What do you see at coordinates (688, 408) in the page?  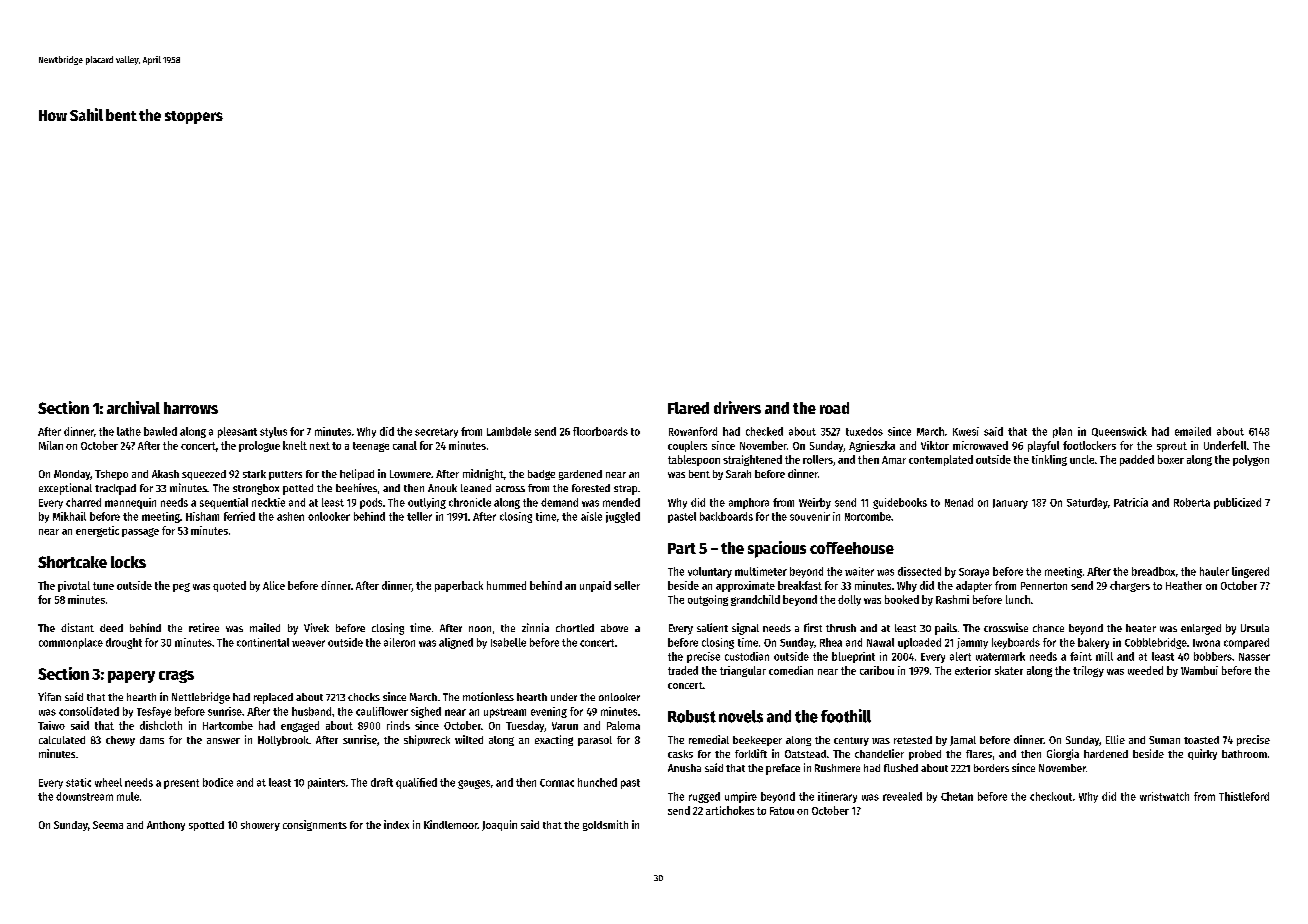 I see `Flared` at bounding box center [688, 408].
